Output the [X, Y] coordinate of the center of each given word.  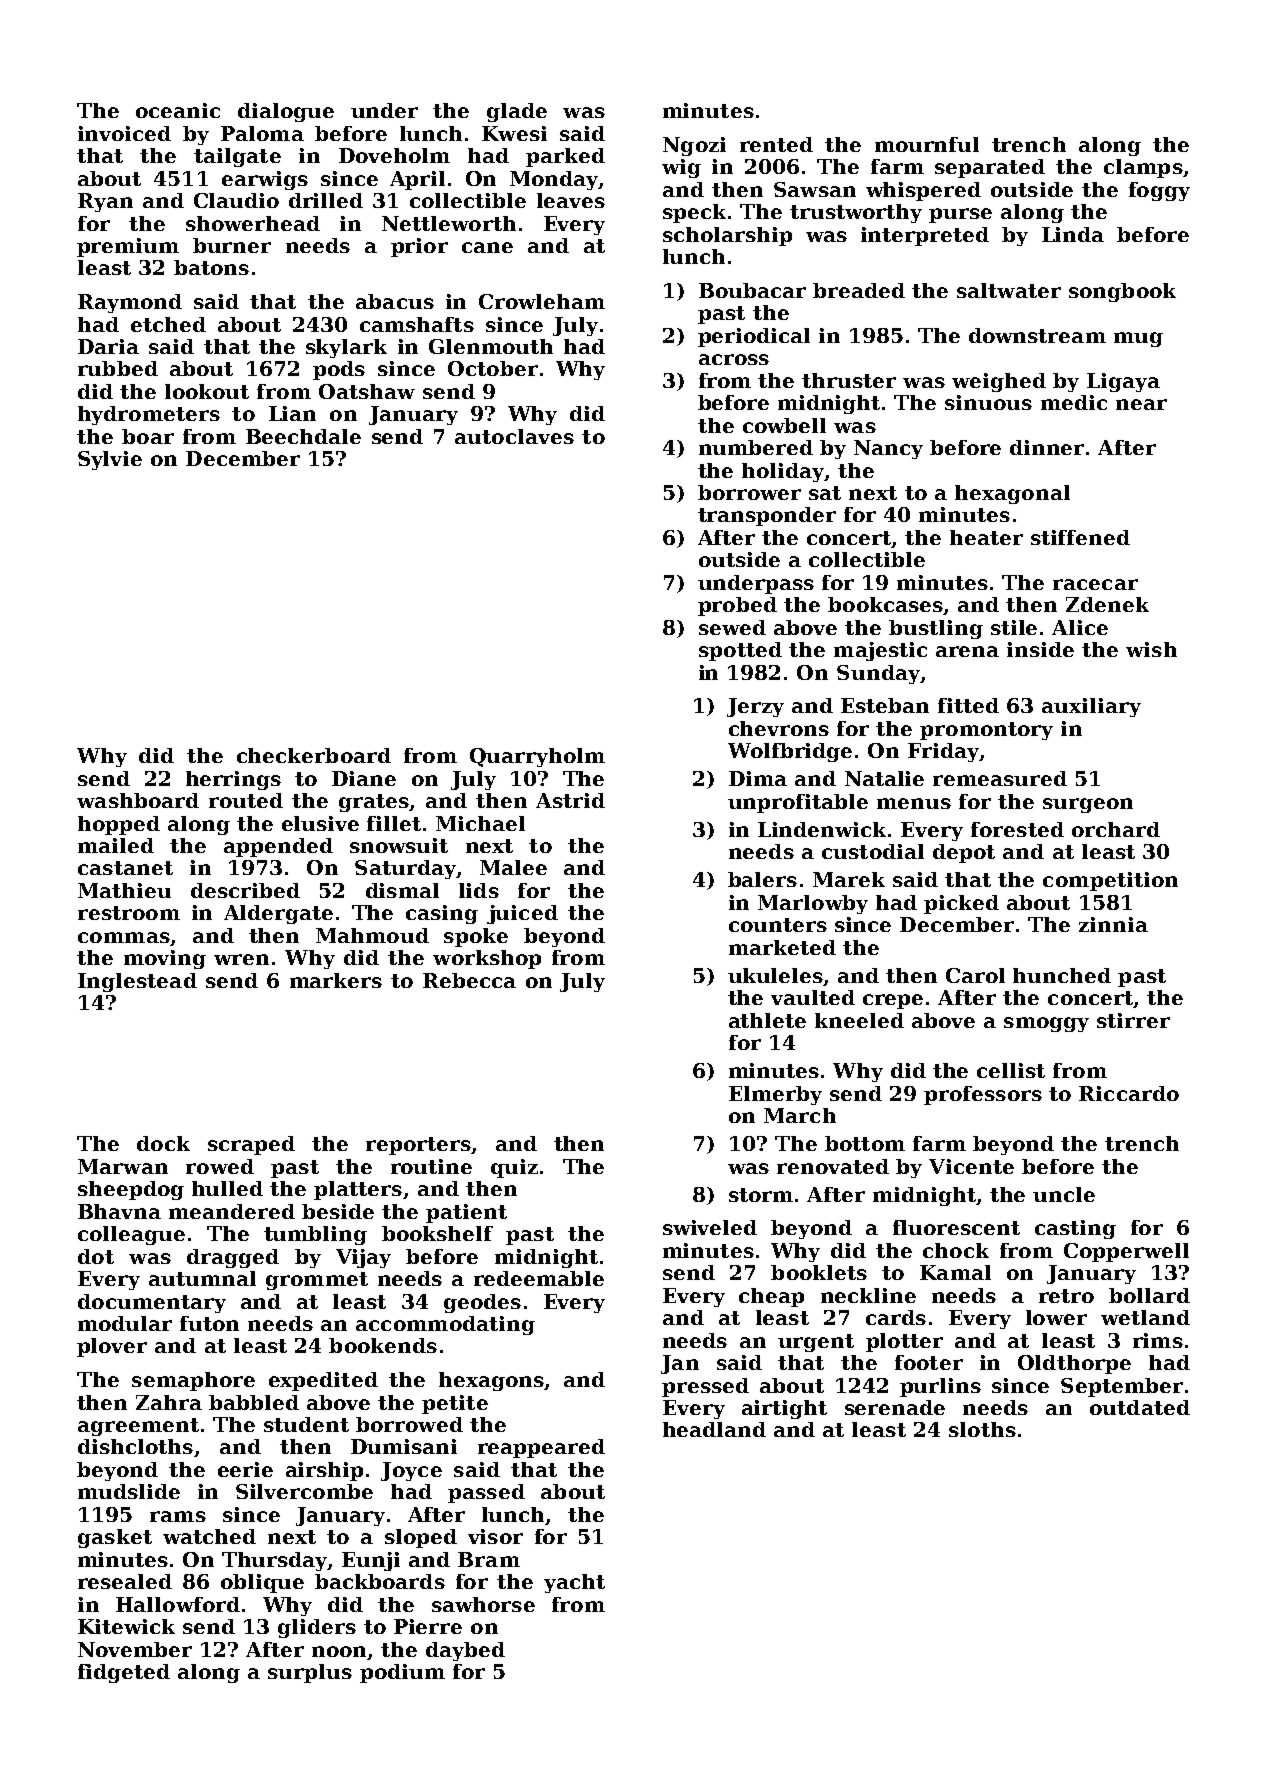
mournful [927, 144]
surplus [310, 1673]
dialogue [286, 112]
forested [1017, 829]
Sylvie [110, 460]
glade [517, 112]
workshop [487, 959]
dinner [1047, 447]
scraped [251, 1145]
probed [737, 606]
